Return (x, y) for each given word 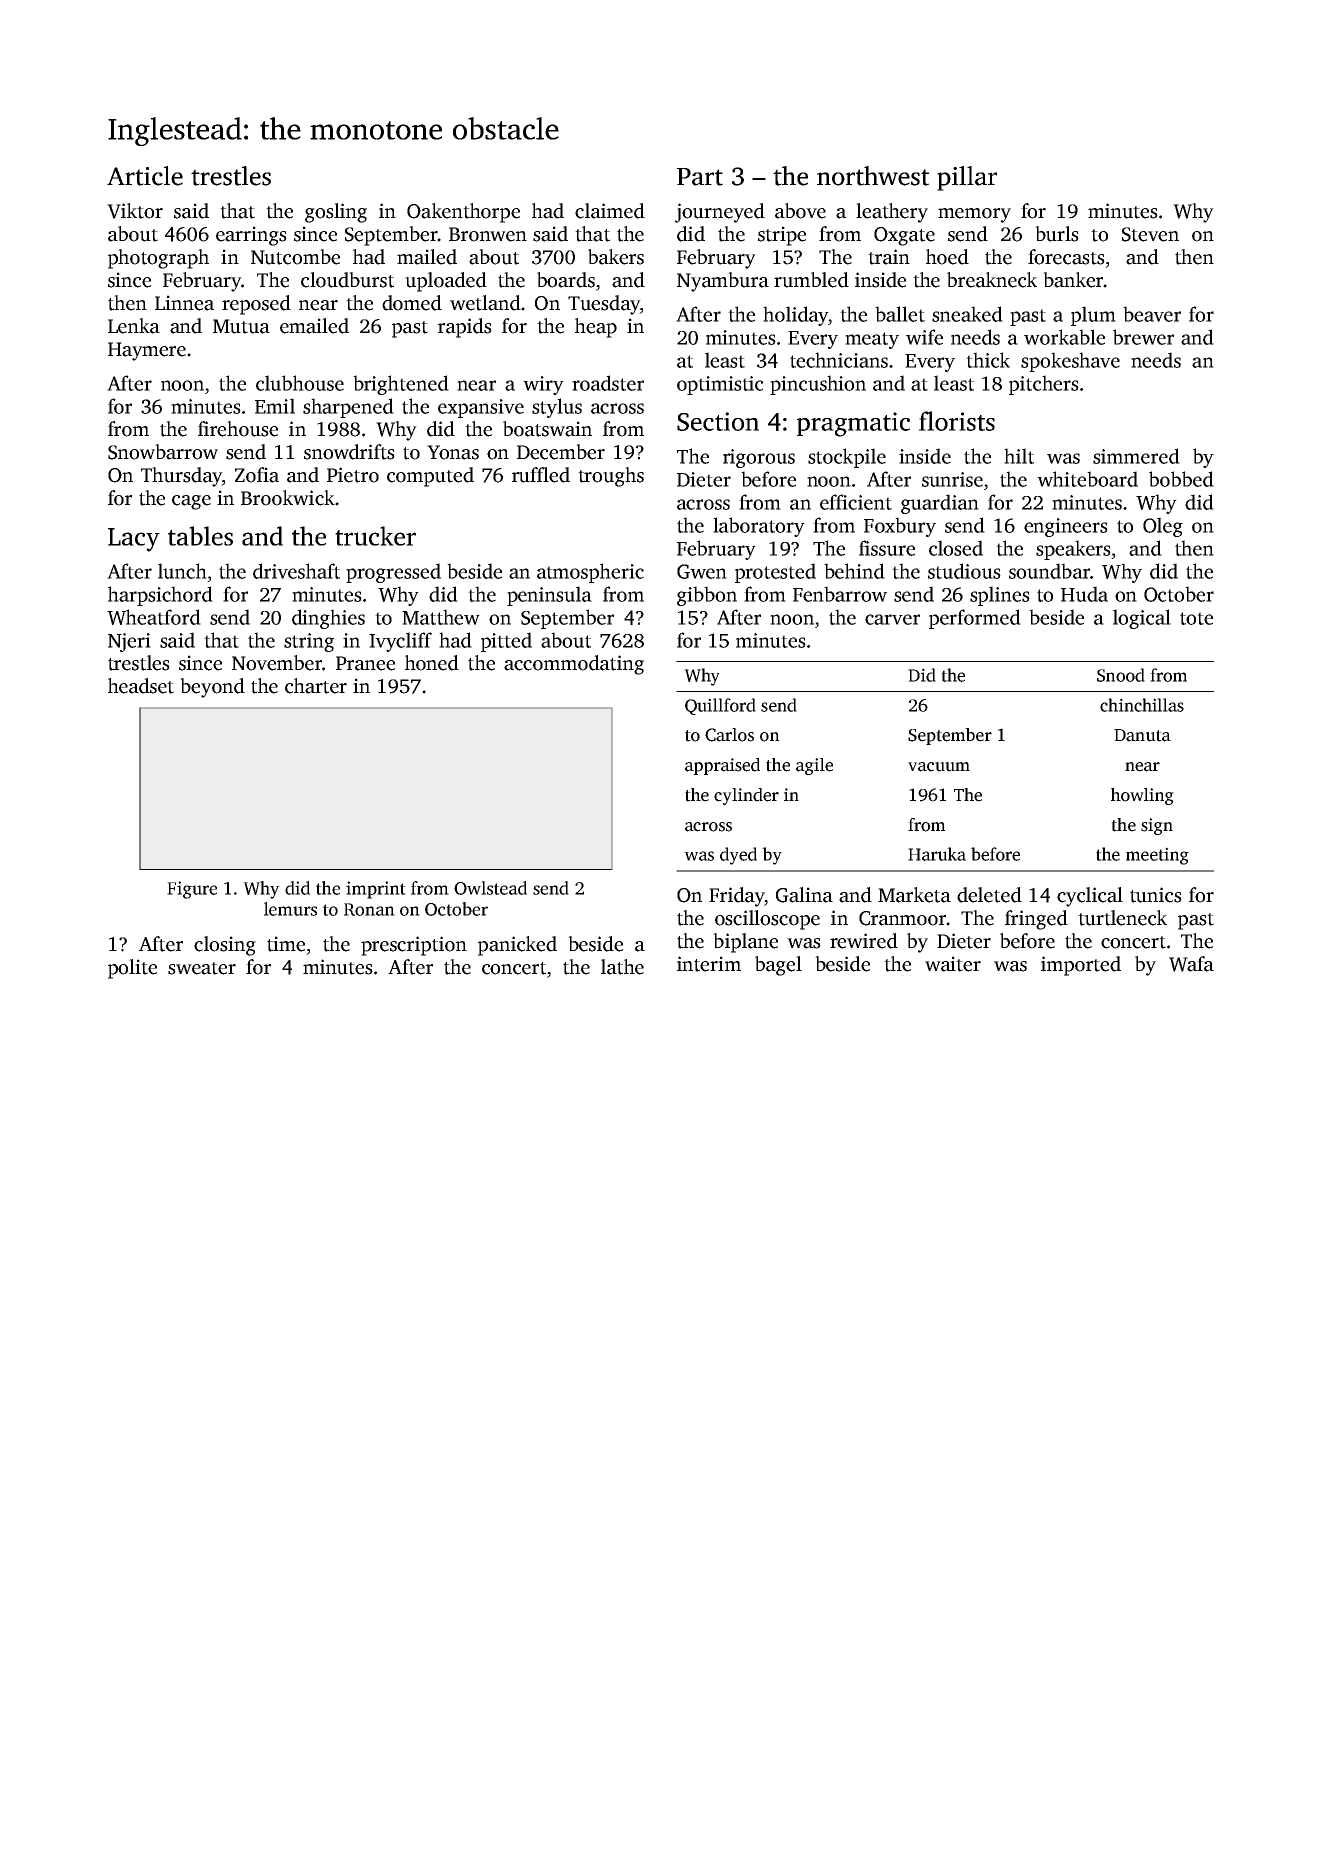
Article (145, 176)
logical (1142, 619)
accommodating (574, 665)
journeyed (720, 213)
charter (316, 686)
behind (854, 571)
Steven (1150, 234)
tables (200, 536)
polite (132, 969)
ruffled (541, 475)
